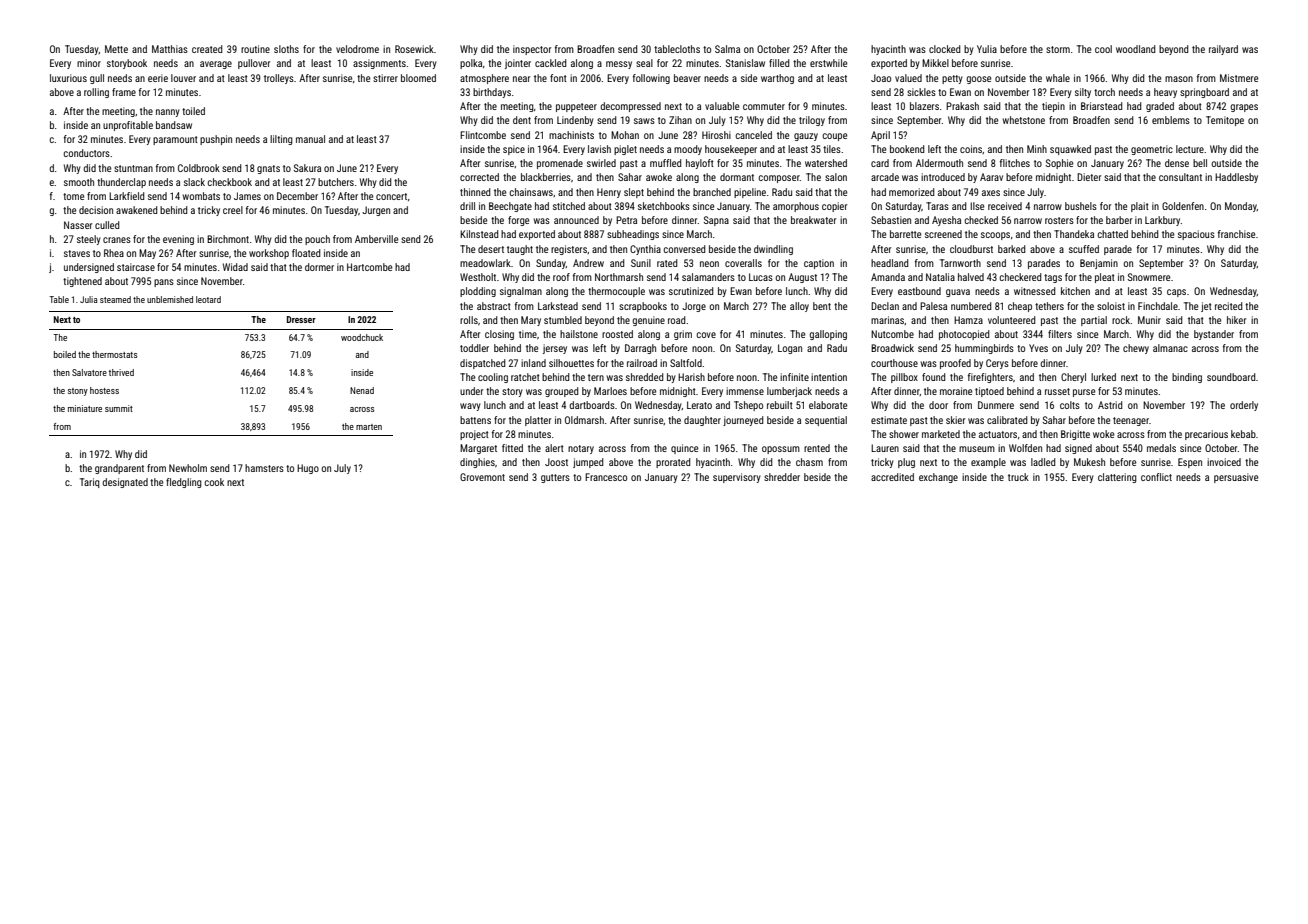 Image resolution: width=1308 pixels, height=924 pixels. Describe the element at coordinates (89, 299) in the document. I see `Julia` at that location.
